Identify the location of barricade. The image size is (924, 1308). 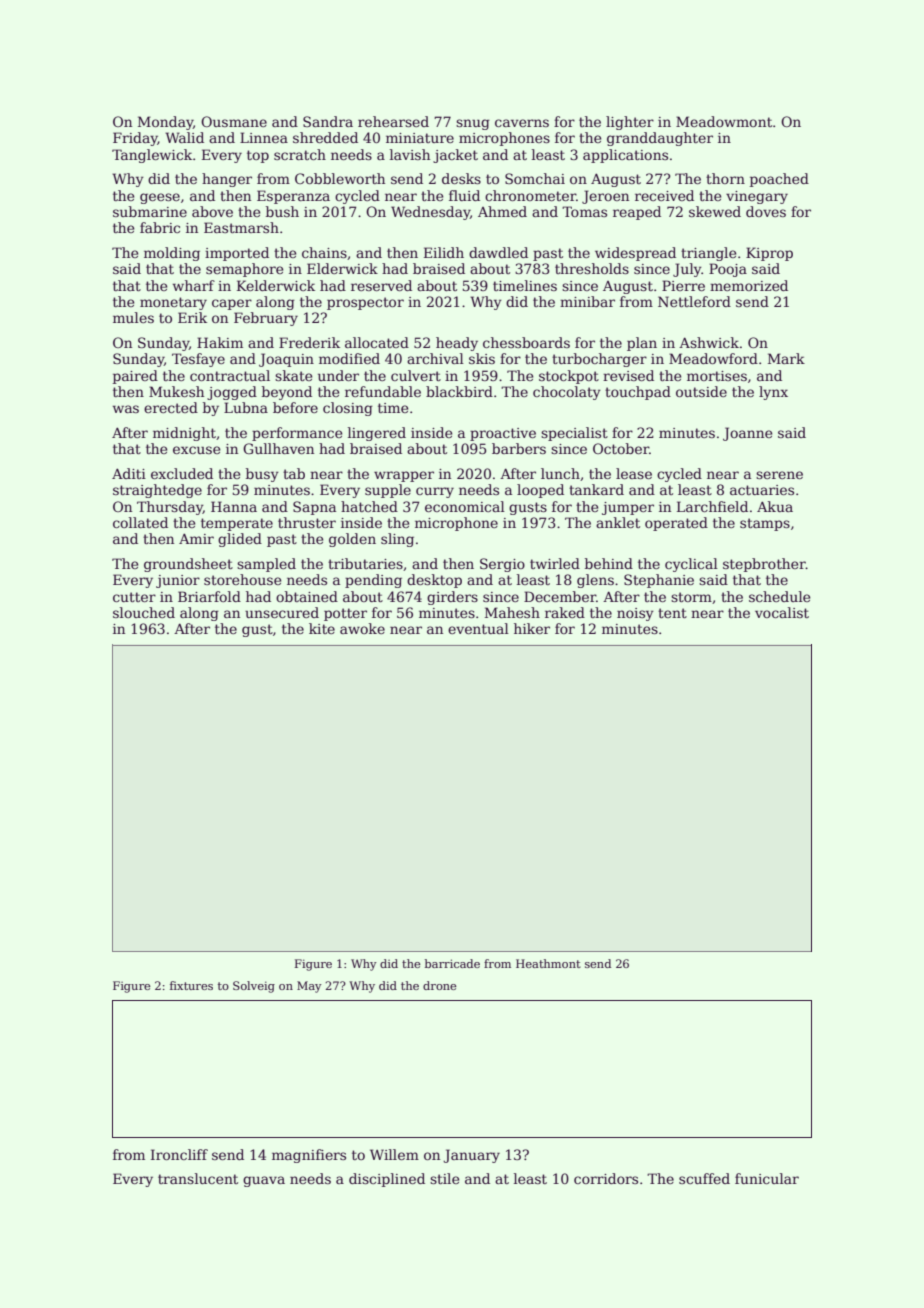
(452, 963).
